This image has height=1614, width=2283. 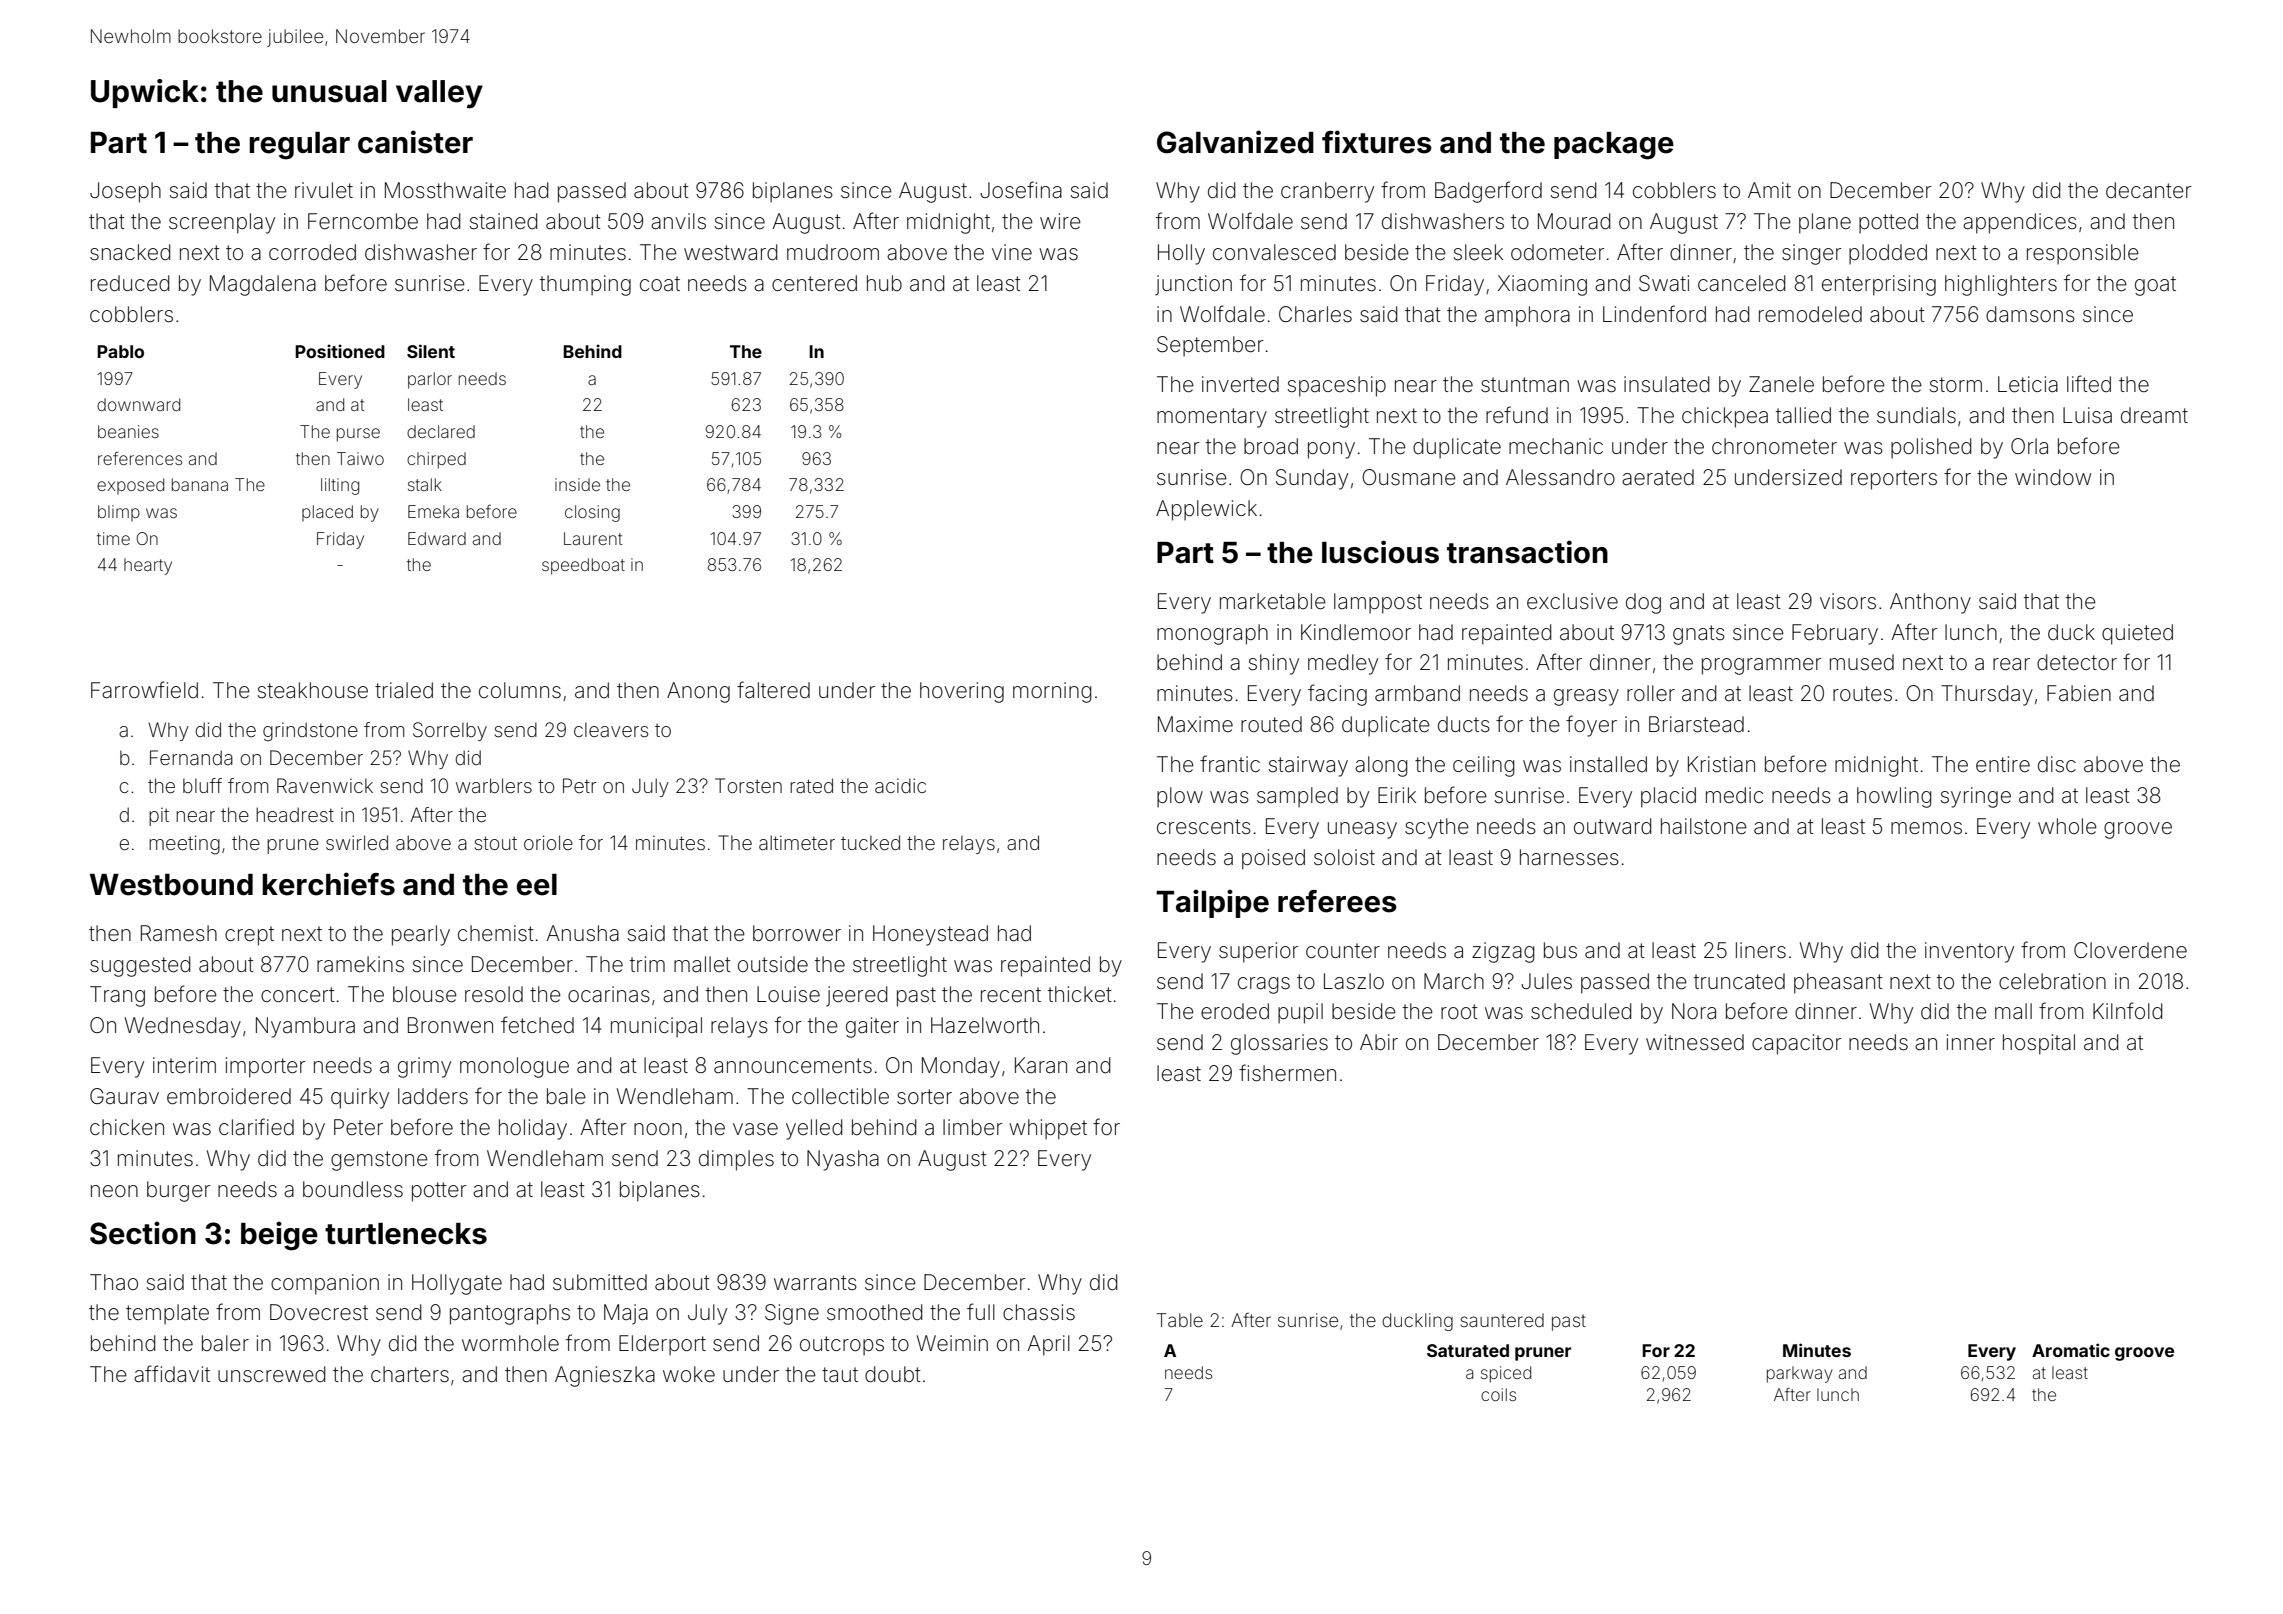 I want to click on suggested, so click(x=140, y=966).
